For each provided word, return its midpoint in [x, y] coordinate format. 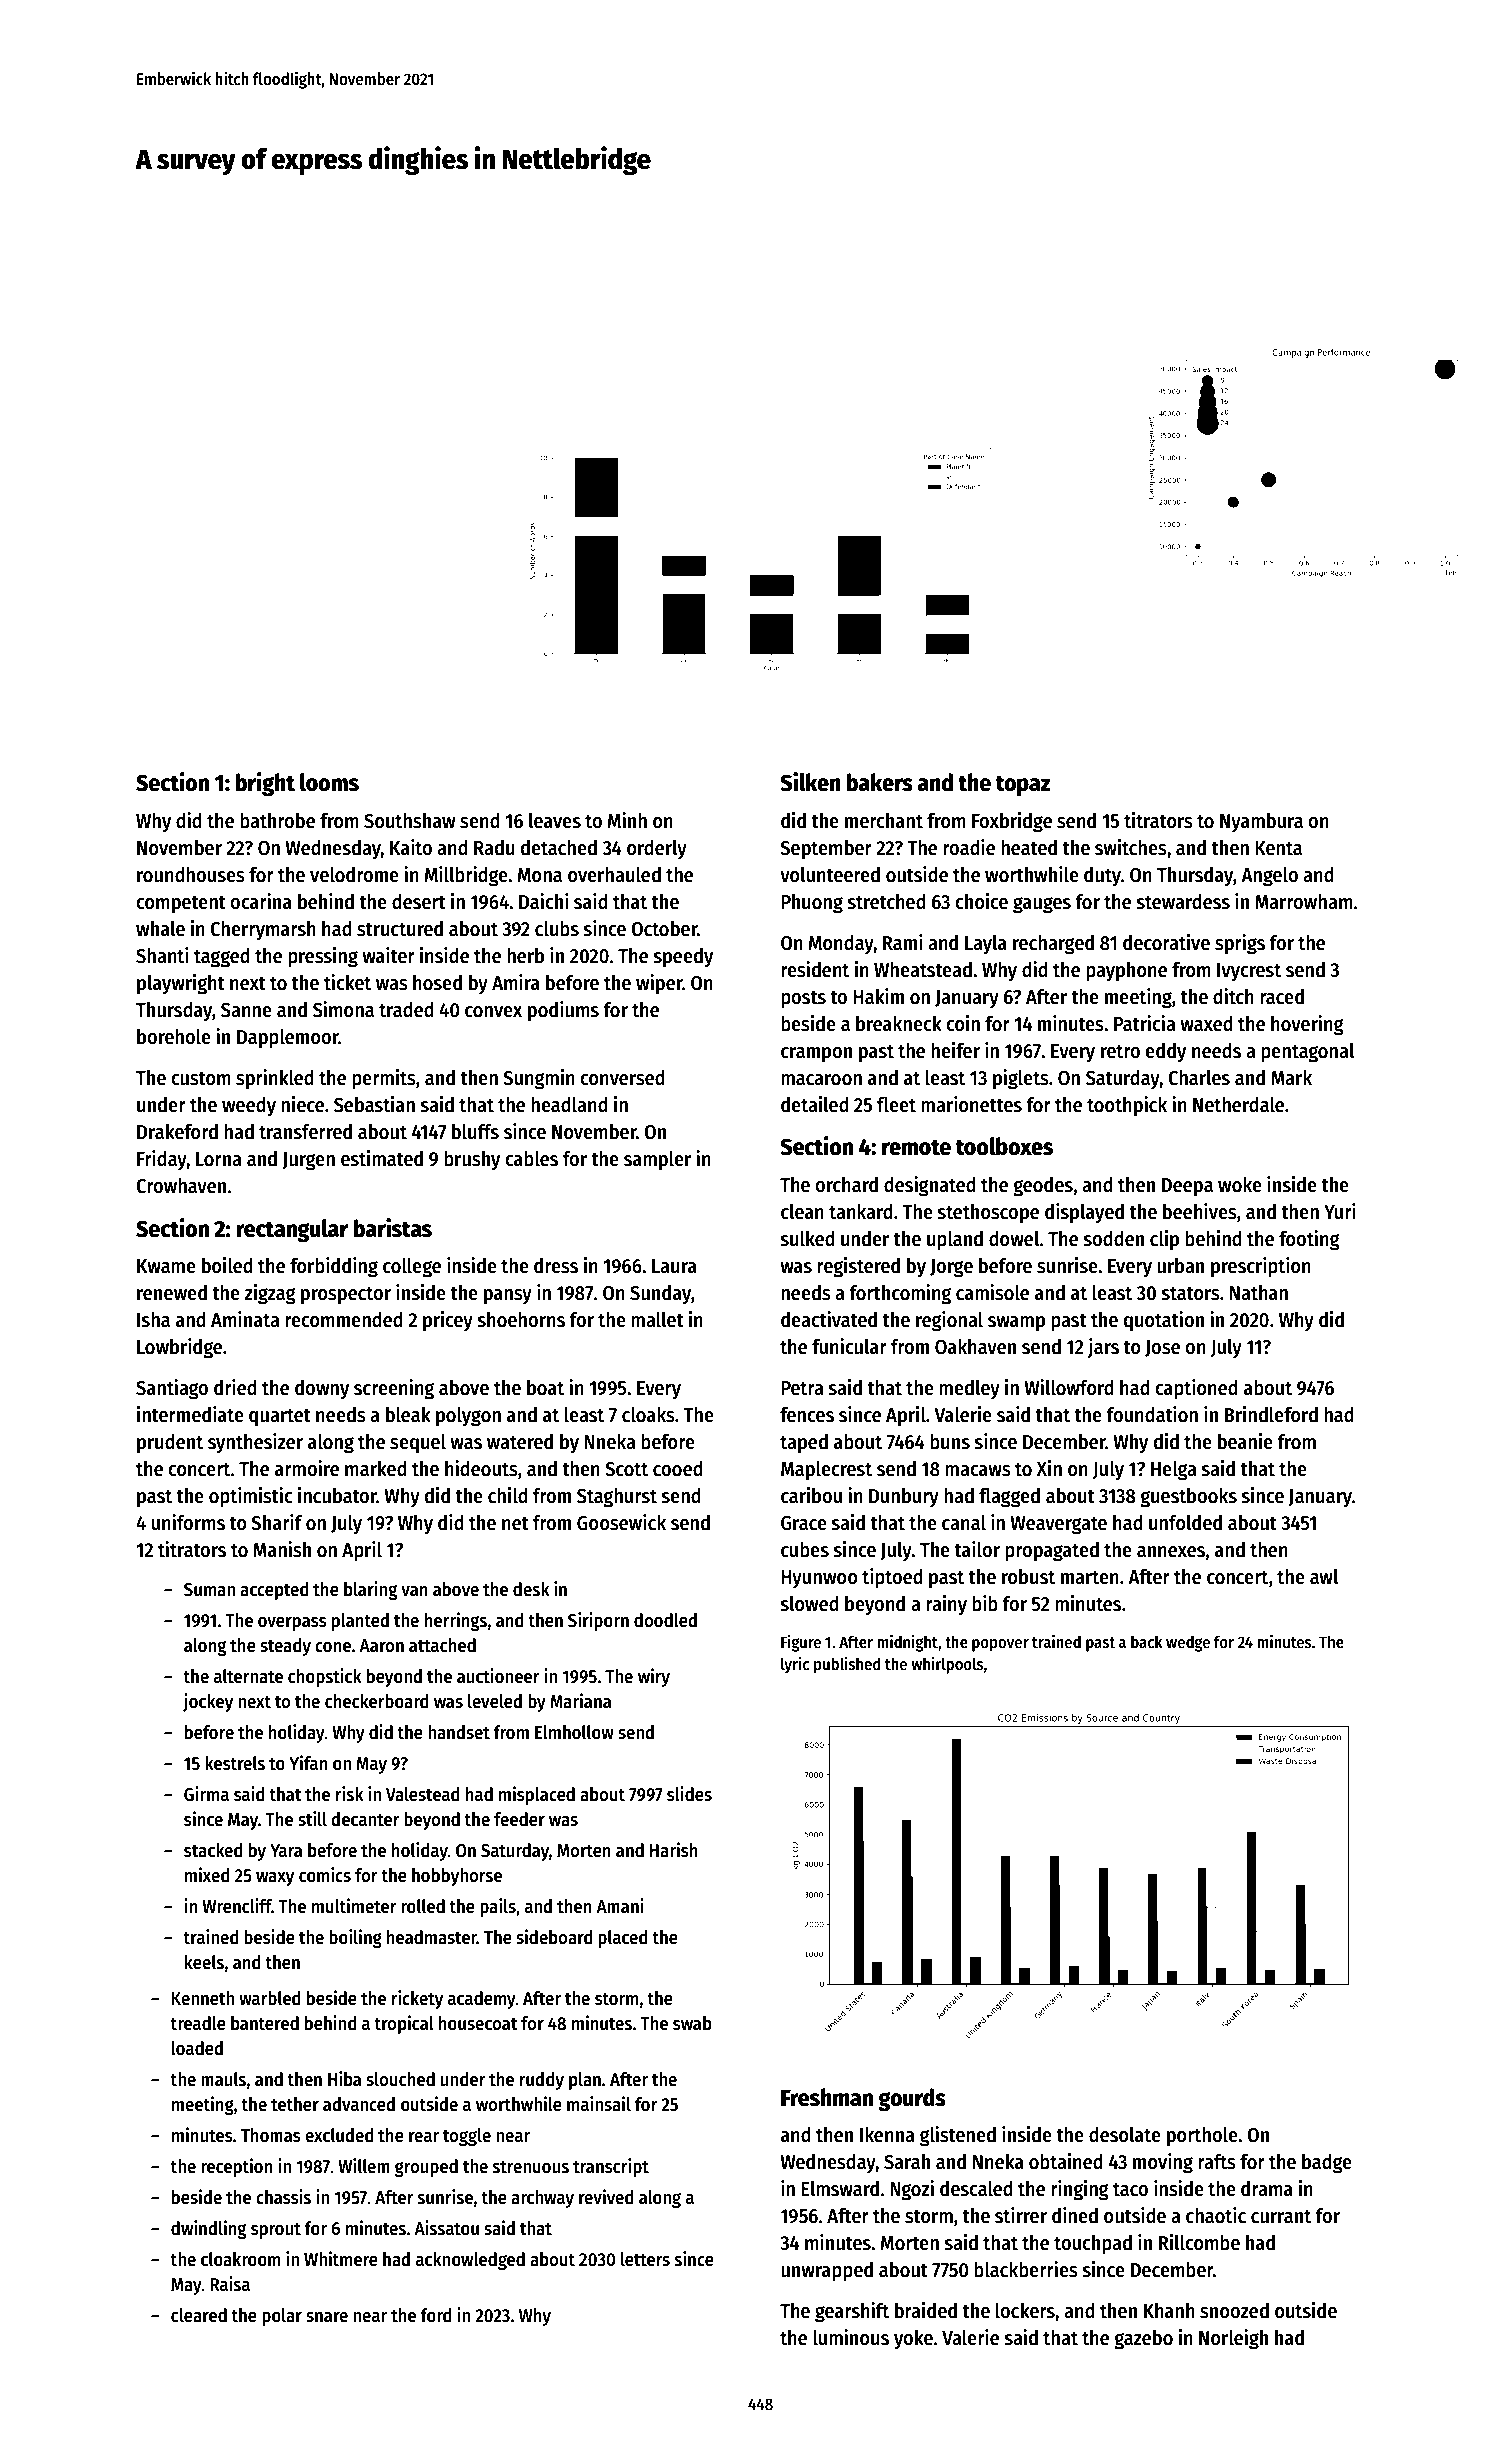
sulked [807, 1239]
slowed [809, 1604]
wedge [1188, 1643]
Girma [206, 1794]
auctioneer [498, 1676]
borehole [174, 1037]
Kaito [411, 847]
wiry [654, 1677]
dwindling [208, 2229]
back [1147, 1642]
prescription [1261, 1267]
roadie [969, 847]
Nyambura [1261, 823]
